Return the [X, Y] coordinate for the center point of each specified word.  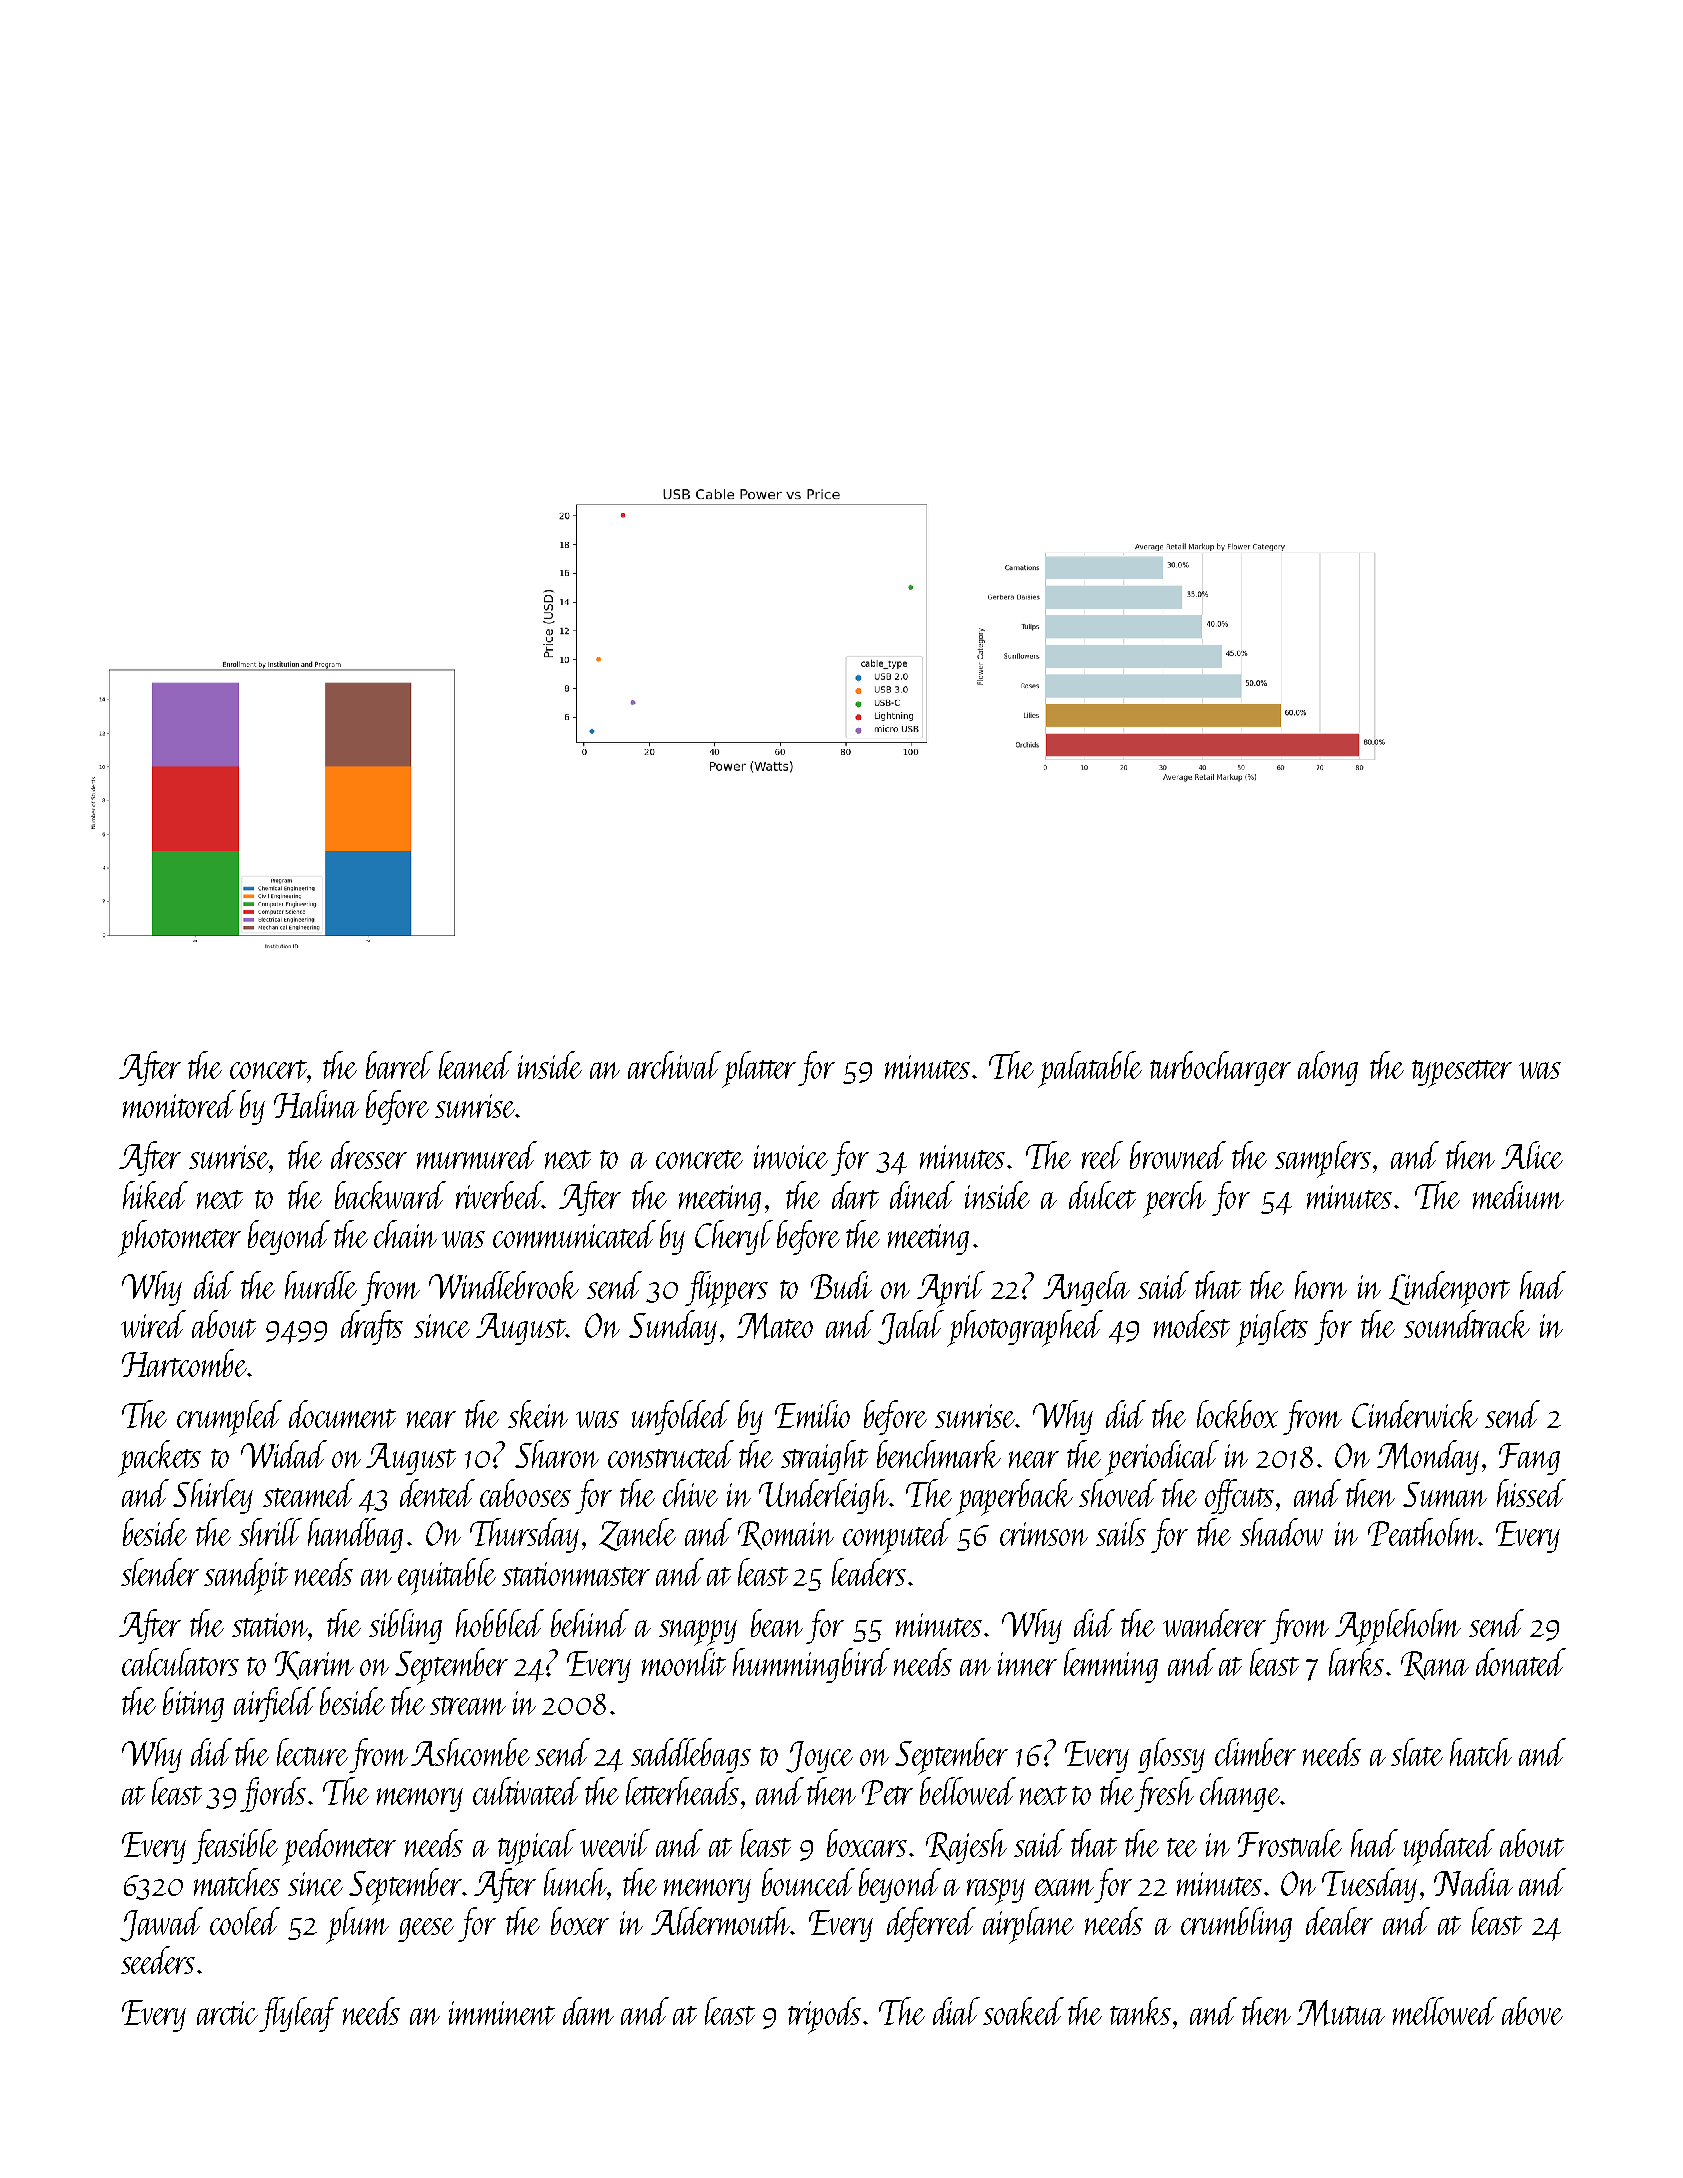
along [1328, 1068]
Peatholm [1423, 1532]
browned [1178, 1155]
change [1240, 1794]
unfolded [681, 1417]
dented [437, 1493]
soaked [1023, 2011]
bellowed [968, 1791]
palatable [1090, 1069]
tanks [1140, 2011]
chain [405, 1234]
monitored [179, 1104]
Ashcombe [470, 1752]
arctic [227, 2013]
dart [855, 1195]
